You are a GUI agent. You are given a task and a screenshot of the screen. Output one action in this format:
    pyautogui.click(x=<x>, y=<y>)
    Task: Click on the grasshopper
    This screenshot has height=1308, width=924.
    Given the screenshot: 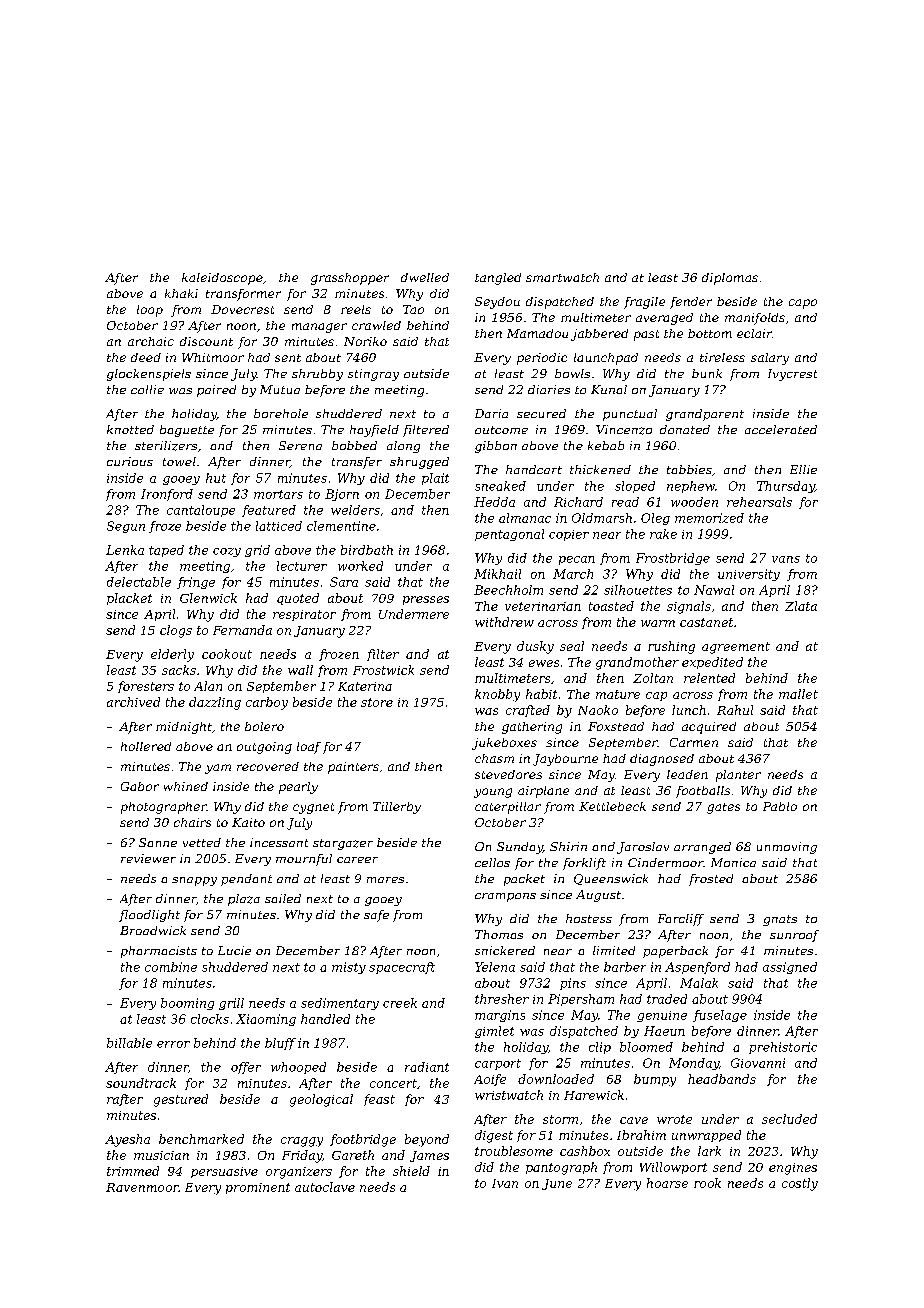 What is the action you would take?
    pyautogui.click(x=350, y=279)
